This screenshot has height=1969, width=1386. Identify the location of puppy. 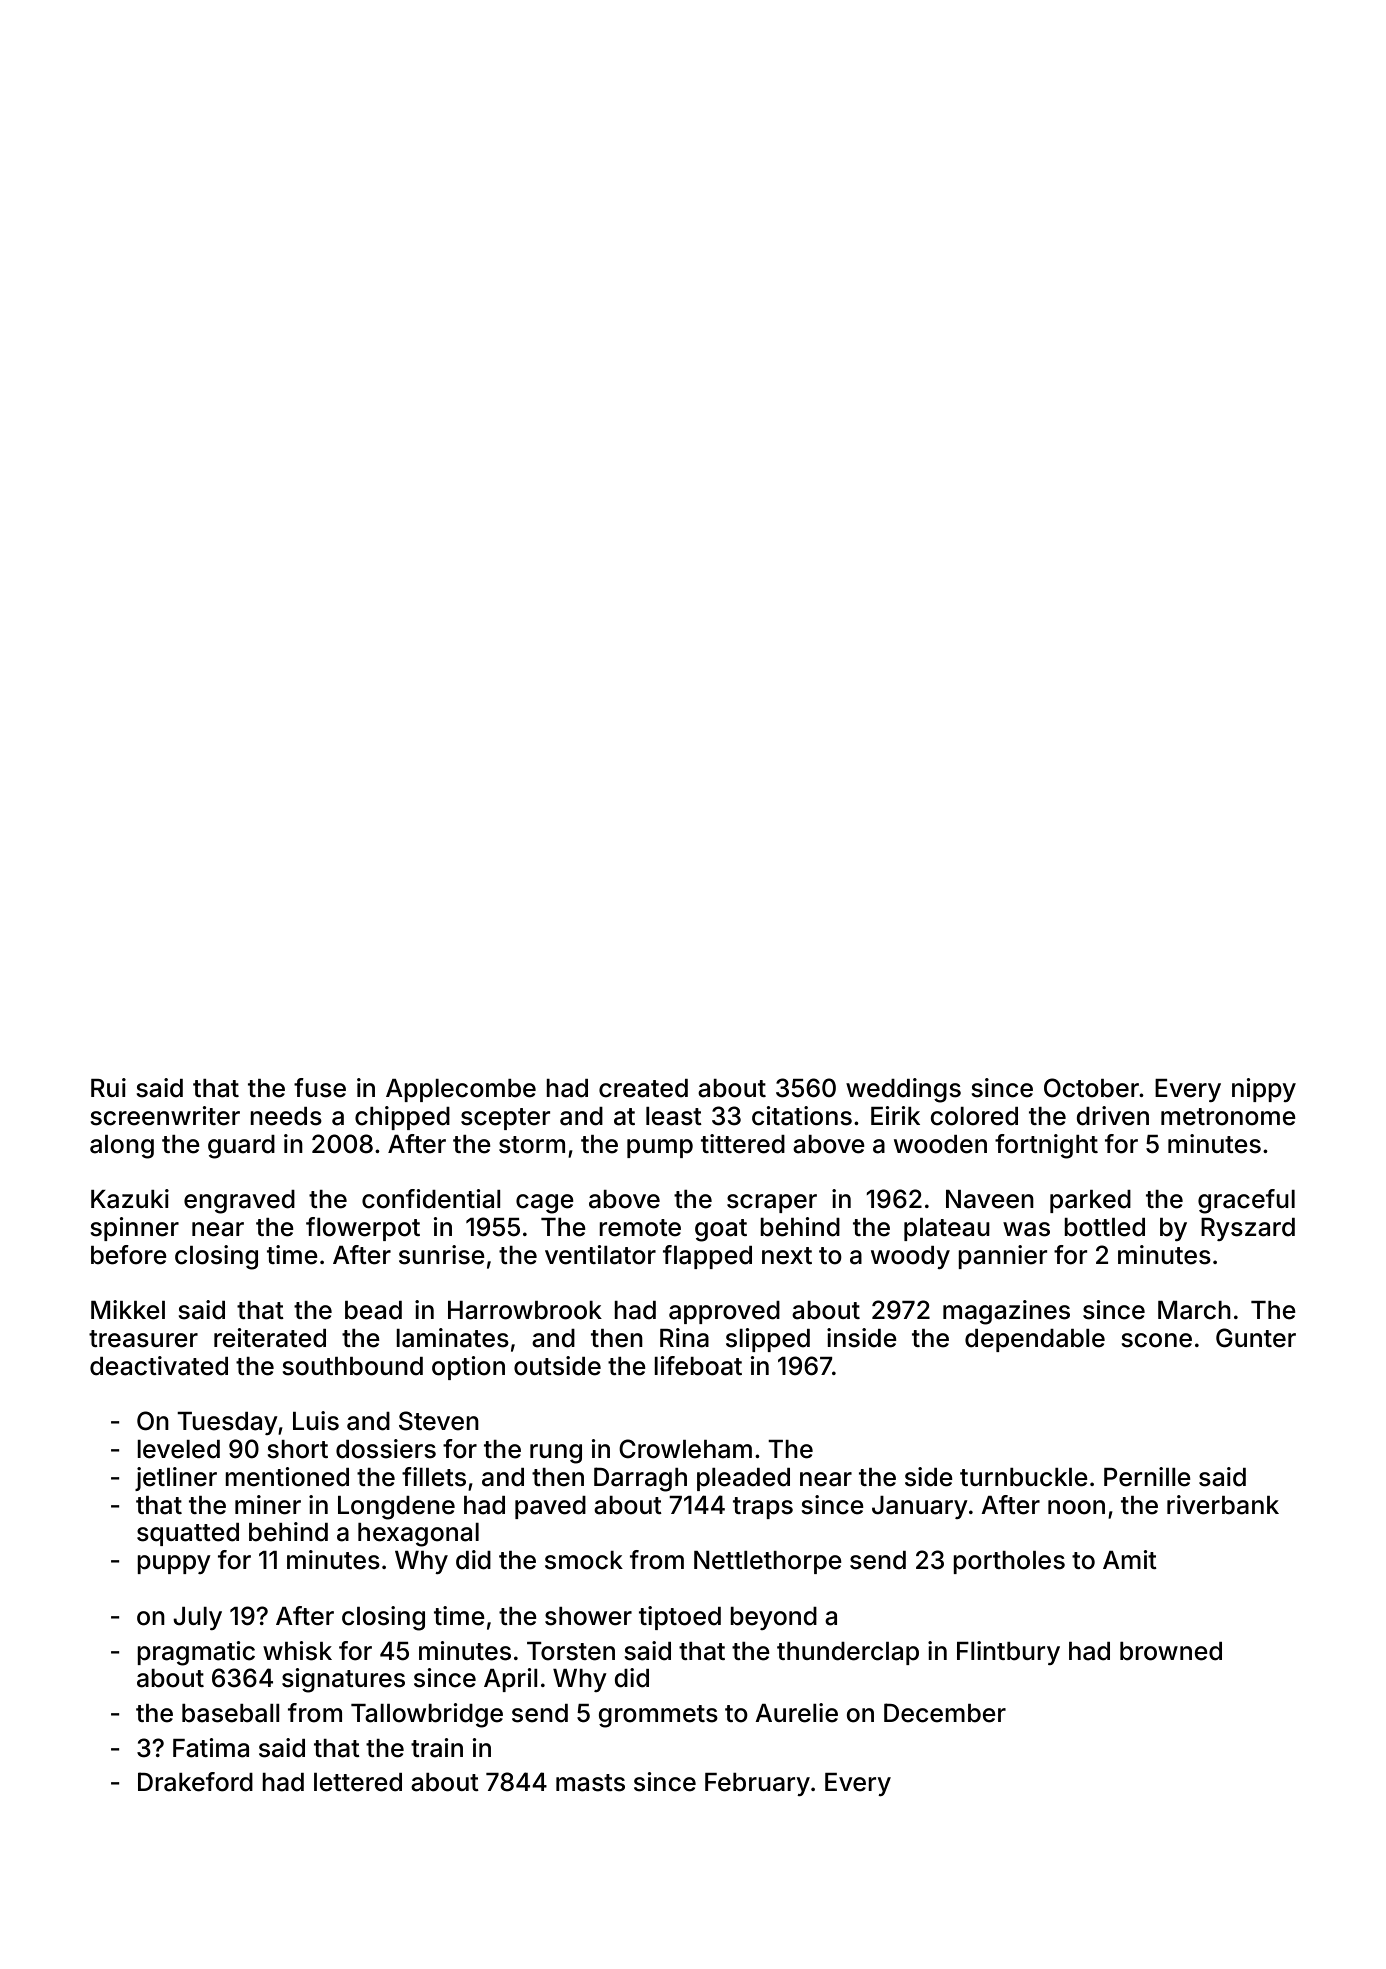
(174, 1564).
